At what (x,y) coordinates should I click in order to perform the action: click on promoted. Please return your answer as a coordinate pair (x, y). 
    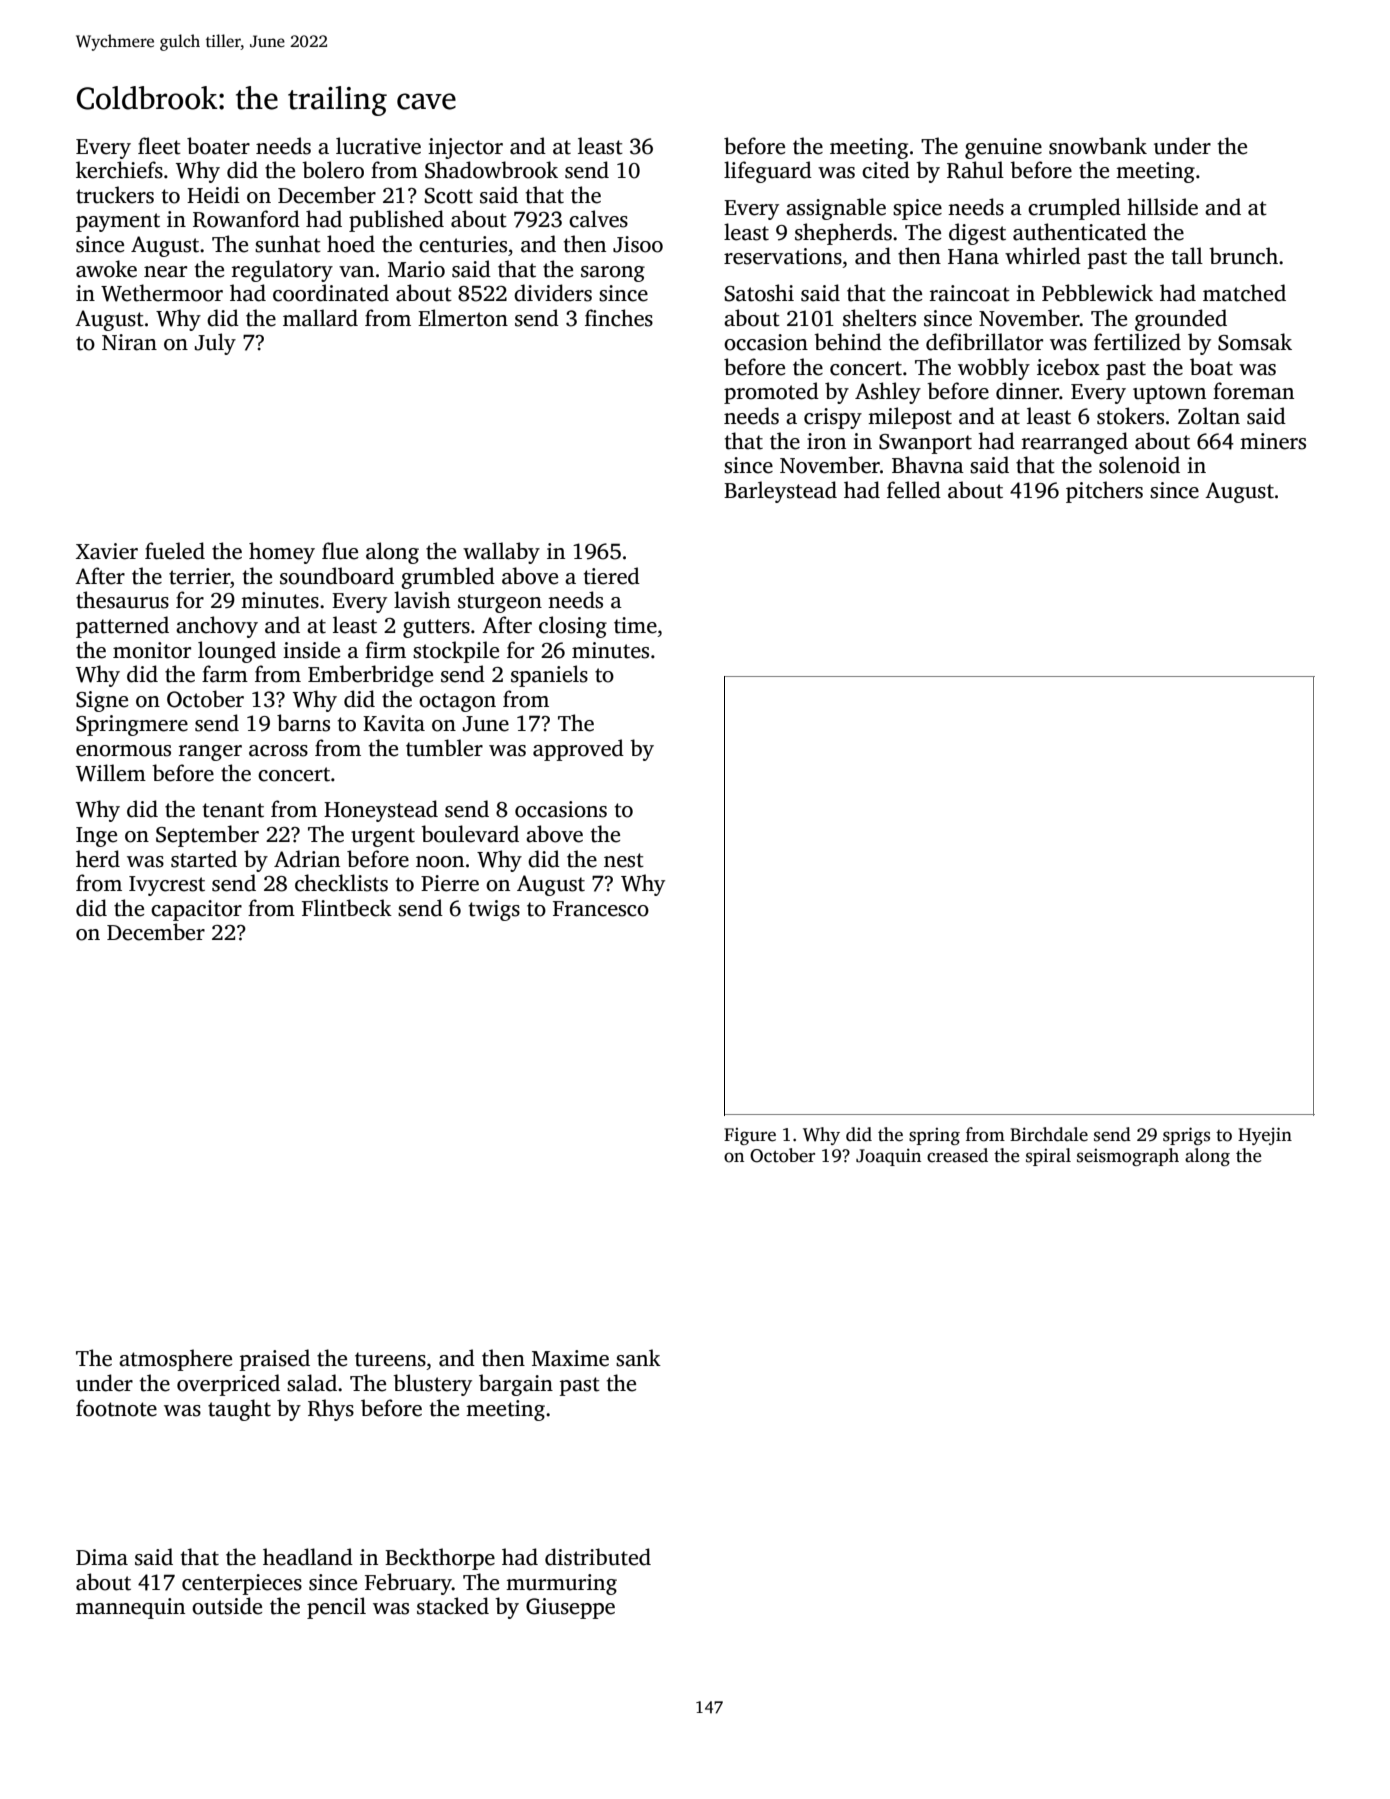
    Looking at the image, I should click on (771, 393).
